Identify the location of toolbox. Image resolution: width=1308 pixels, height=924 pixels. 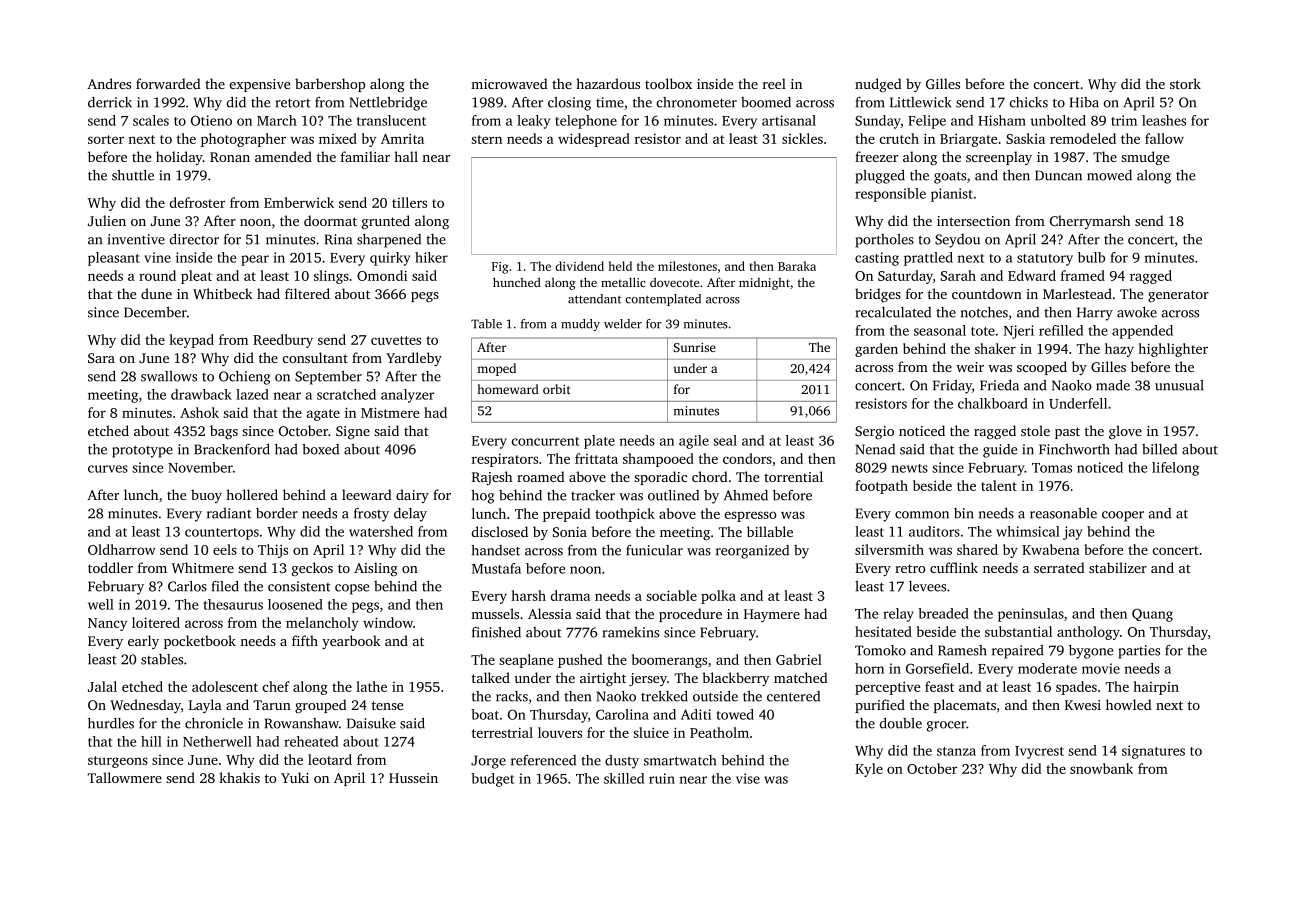
(668, 83).
